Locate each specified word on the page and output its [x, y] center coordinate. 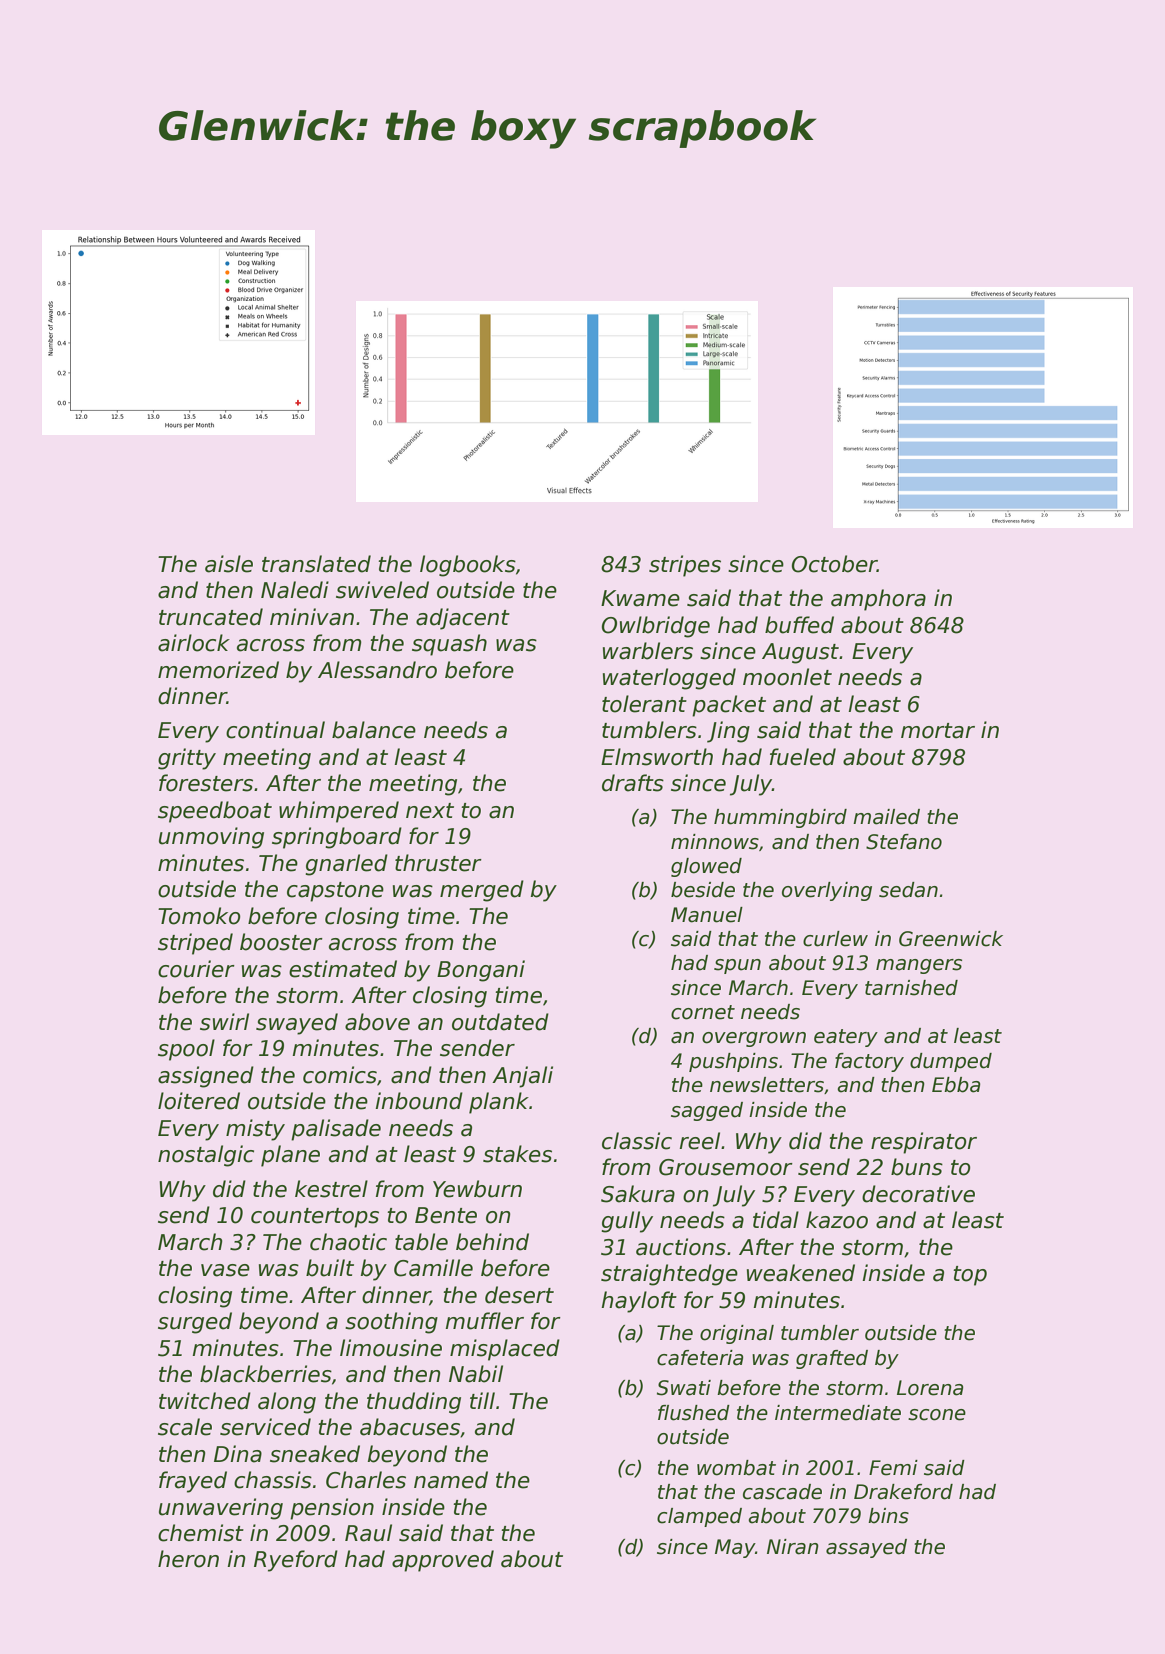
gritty [187, 759]
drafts [633, 783]
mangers [919, 966]
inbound [419, 1101]
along [287, 1403]
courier [196, 969]
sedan [908, 890]
